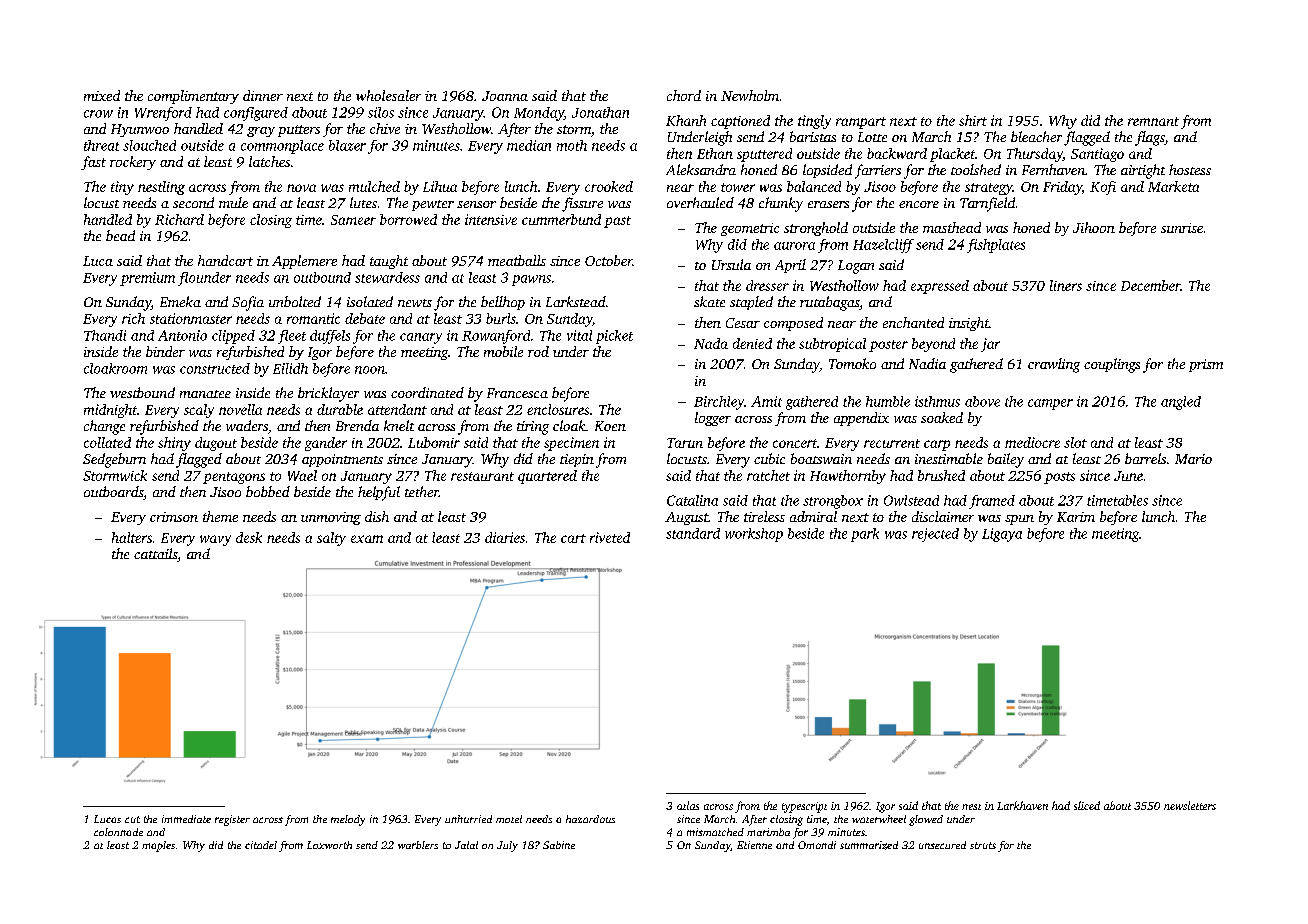 Image resolution: width=1308 pixels, height=924 pixels. What do you see at coordinates (973, 120) in the document?
I see `shirt` at bounding box center [973, 120].
